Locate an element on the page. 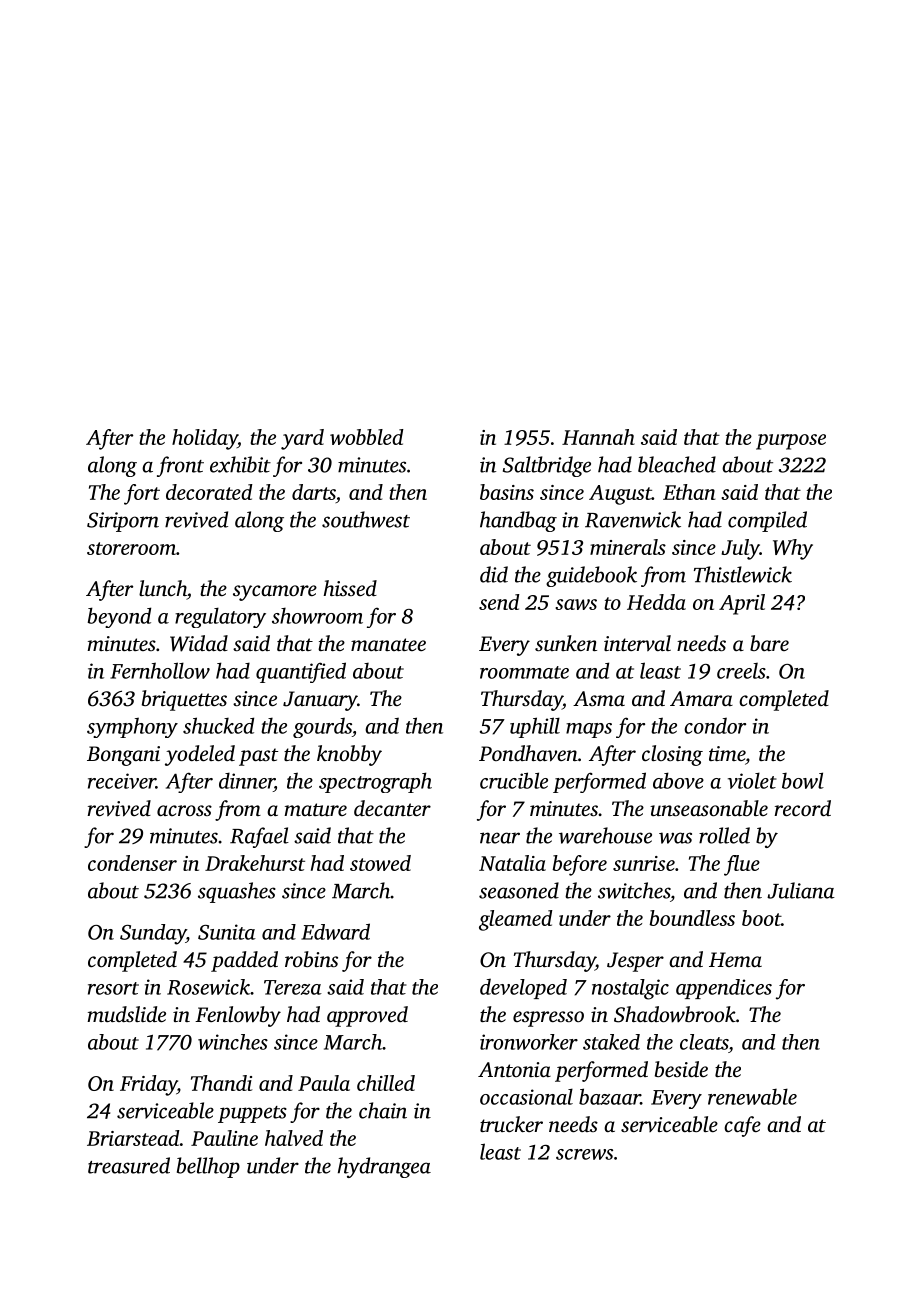 The image size is (924, 1311). winches is located at coordinates (233, 1042).
